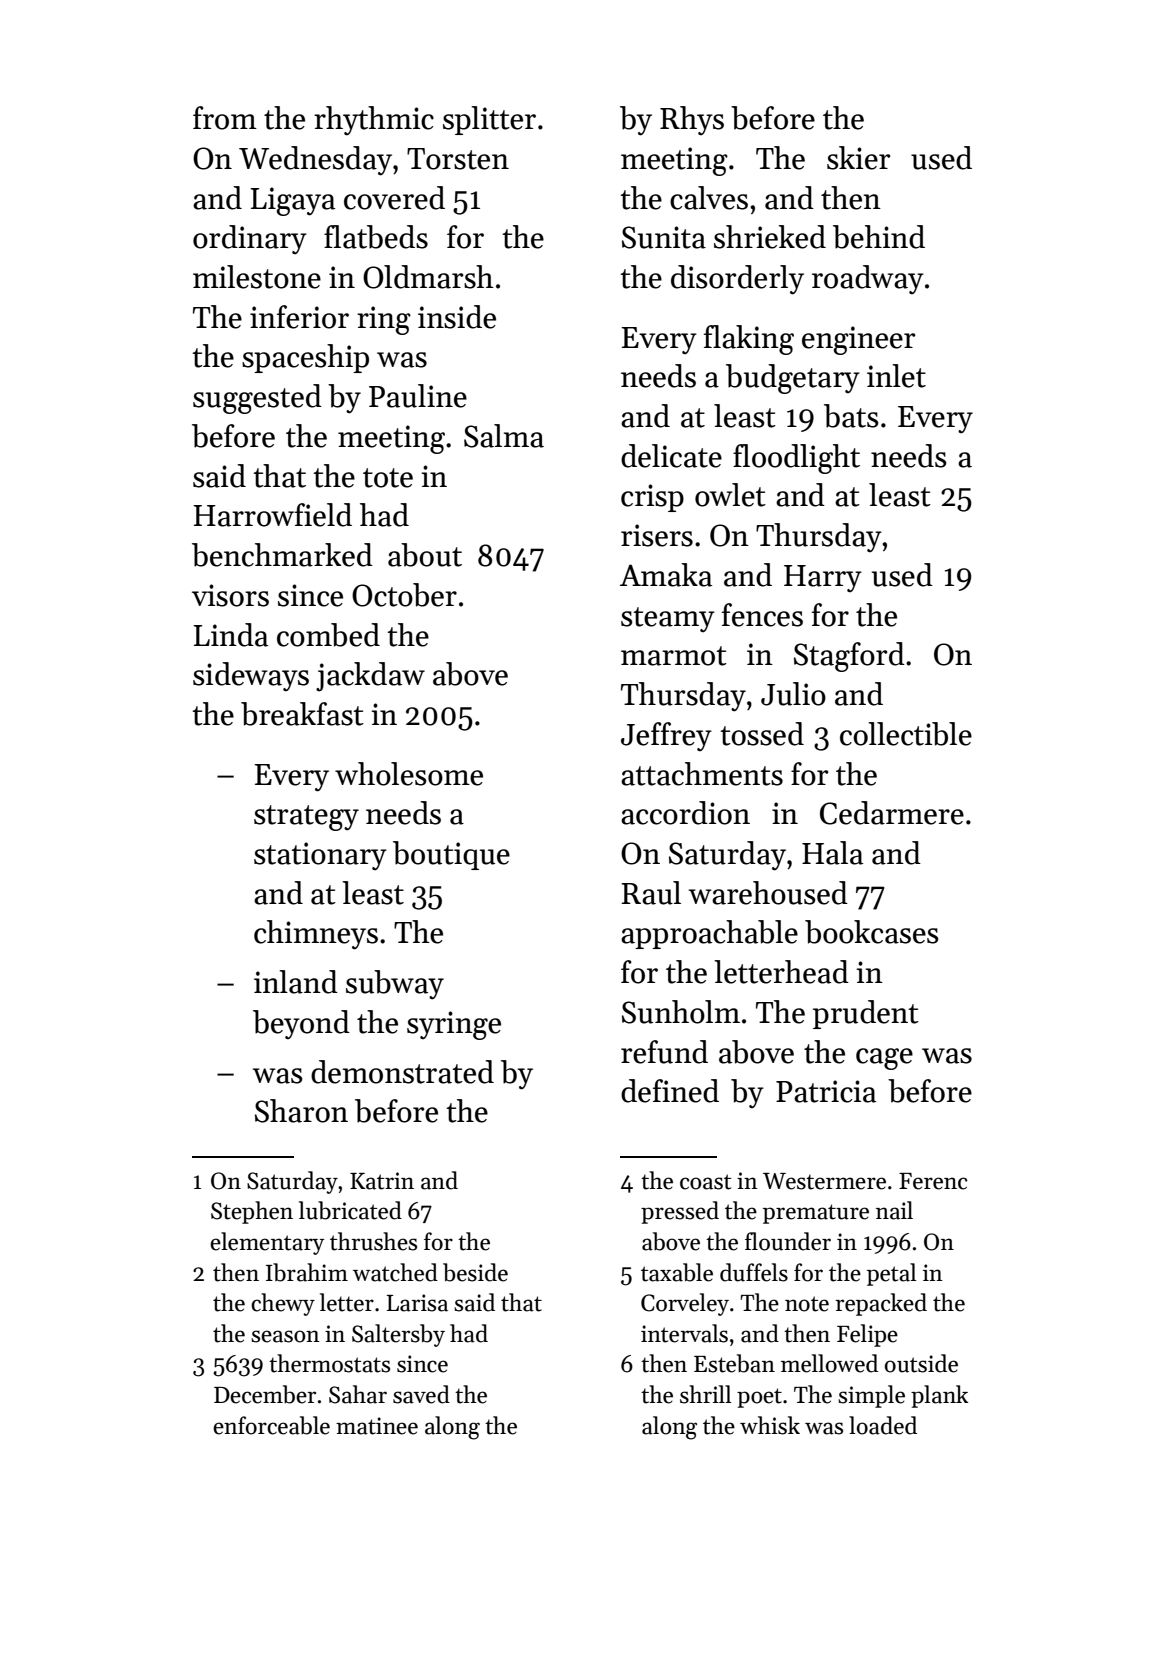 The width and height of the document is (1165, 1654). What do you see at coordinates (883, 1425) in the document?
I see `loaded` at bounding box center [883, 1425].
